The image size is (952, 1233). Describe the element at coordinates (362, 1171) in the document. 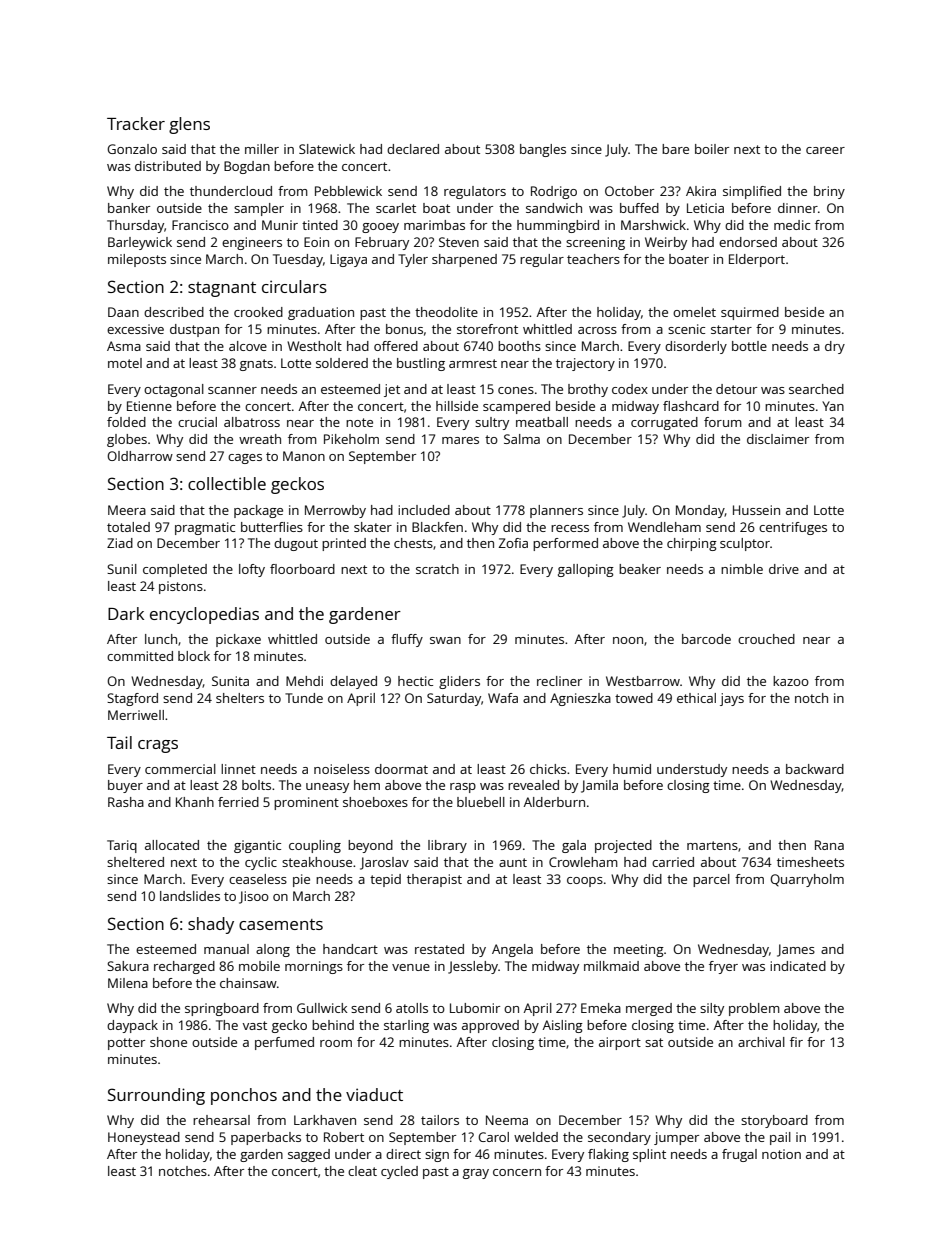

I see `cleat` at that location.
